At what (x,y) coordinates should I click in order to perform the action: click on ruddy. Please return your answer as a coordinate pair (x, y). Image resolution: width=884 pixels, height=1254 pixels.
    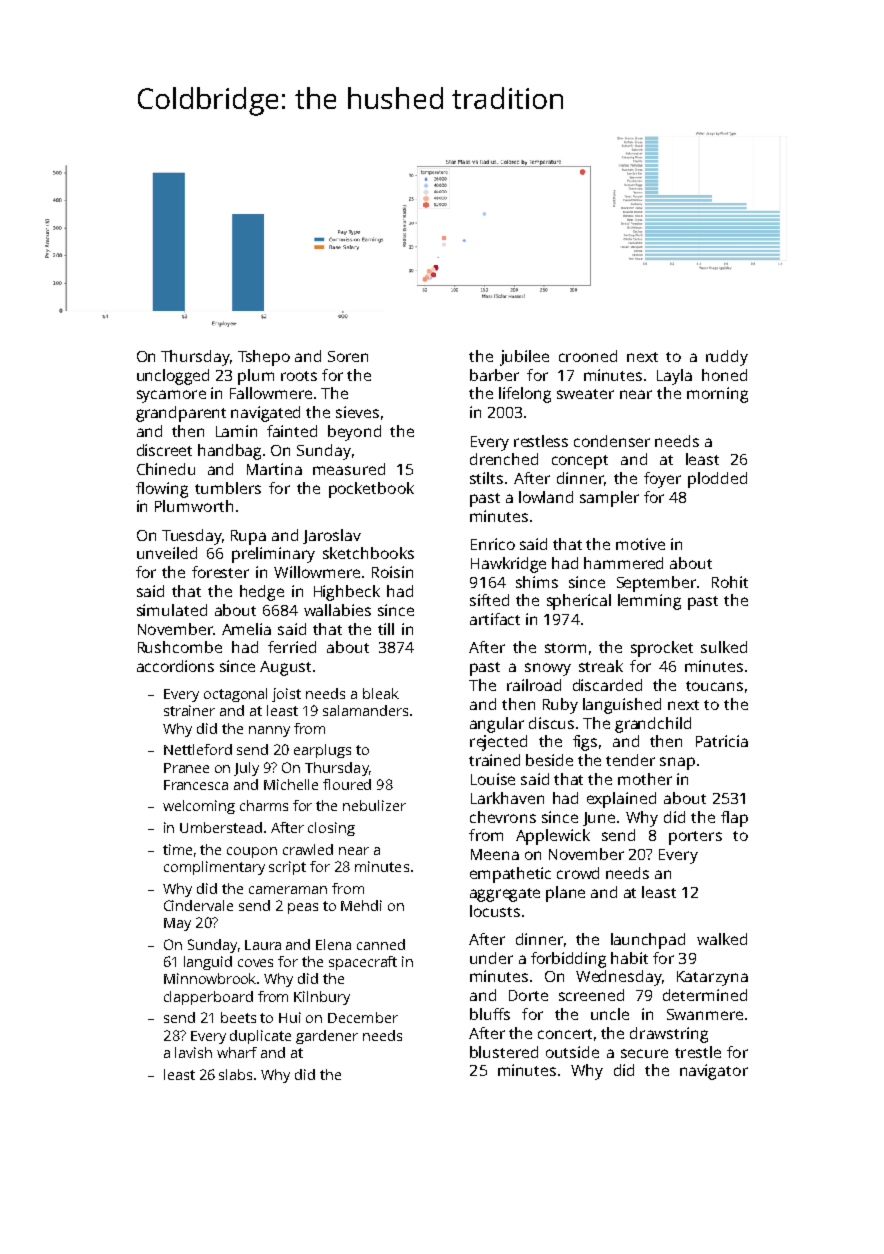
    Looking at the image, I should click on (727, 358).
